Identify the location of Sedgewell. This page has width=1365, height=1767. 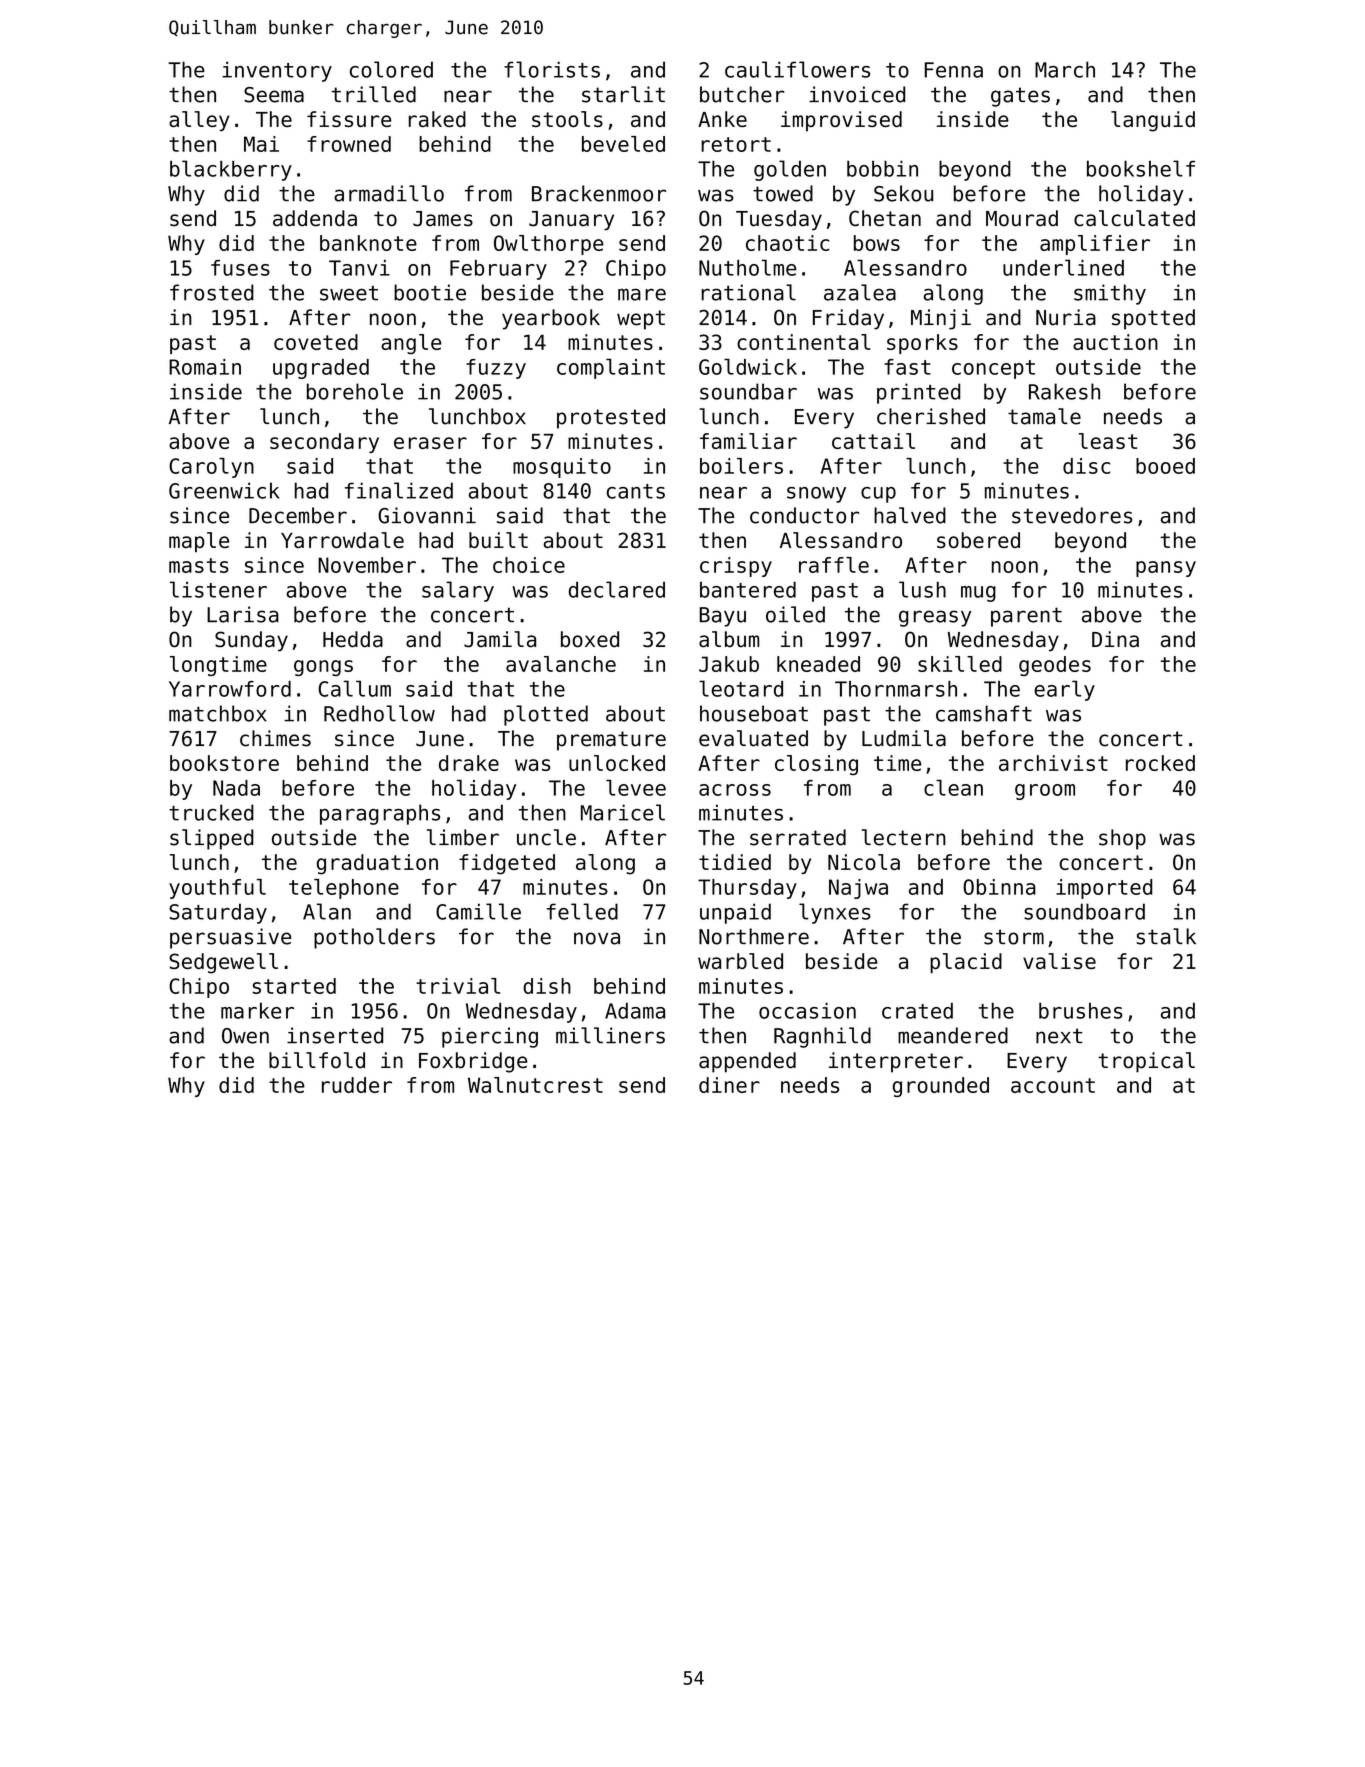
(223, 963).
